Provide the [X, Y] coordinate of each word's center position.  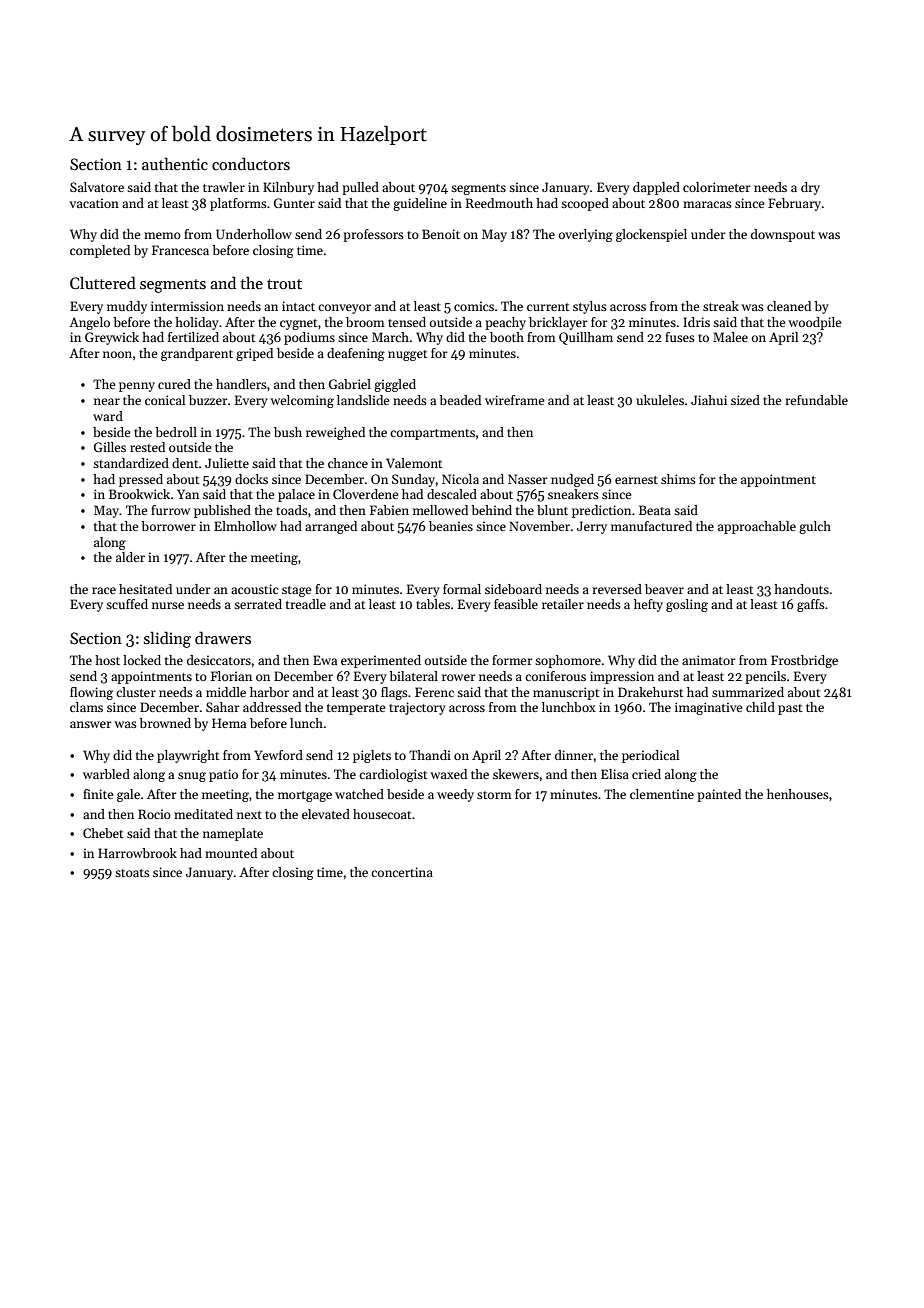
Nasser [528, 479]
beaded [460, 400]
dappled [656, 188]
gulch [815, 527]
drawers [223, 637]
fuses [680, 337]
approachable [757, 527]
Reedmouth [499, 203]
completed [100, 251]
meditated [203, 814]
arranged [331, 527]
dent [185, 463]
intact [298, 306]
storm [494, 795]
